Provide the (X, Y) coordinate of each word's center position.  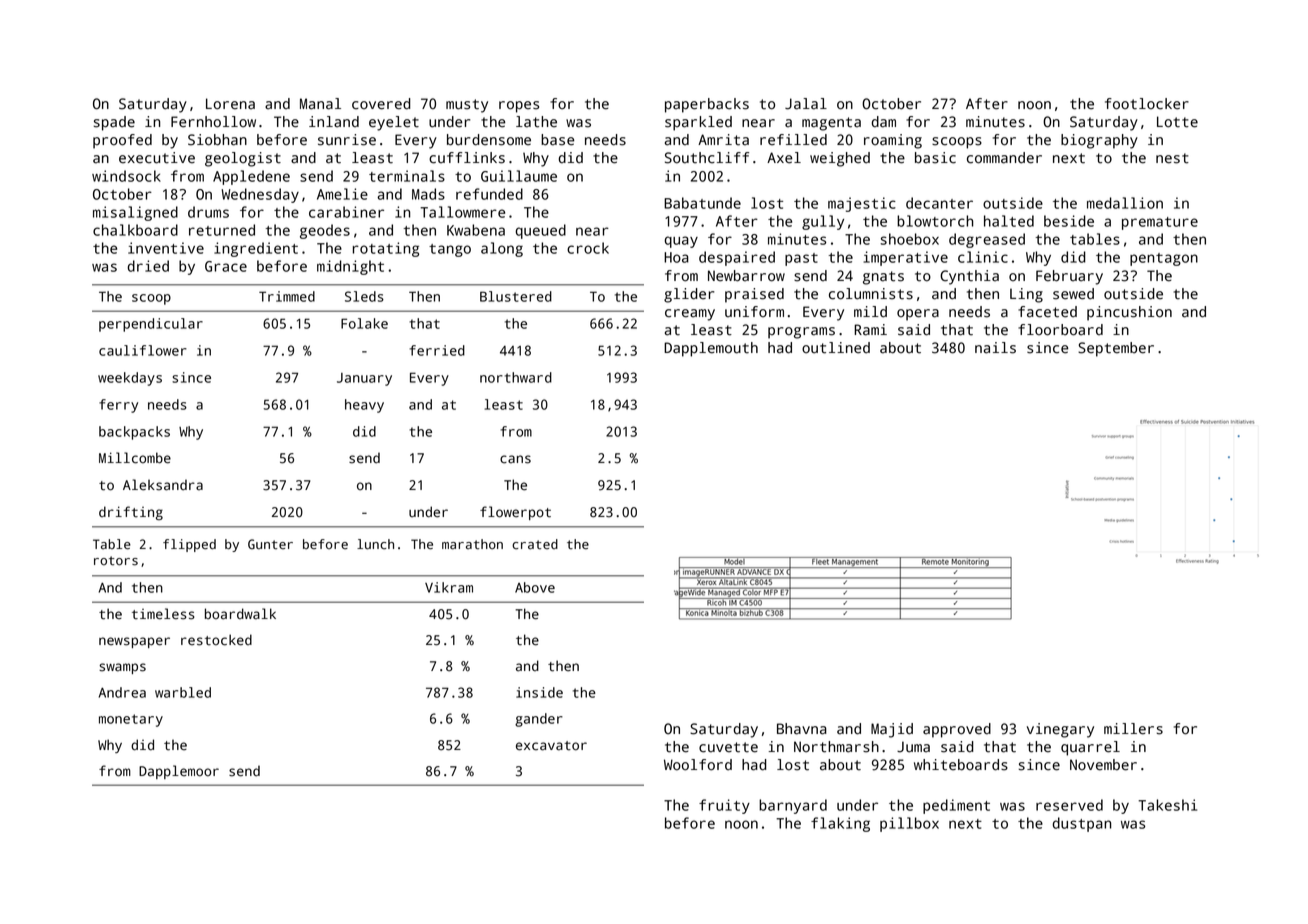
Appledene (251, 177)
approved (957, 730)
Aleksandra (163, 485)
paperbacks (707, 105)
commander (1004, 158)
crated (535, 544)
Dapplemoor (179, 772)
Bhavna (802, 729)
